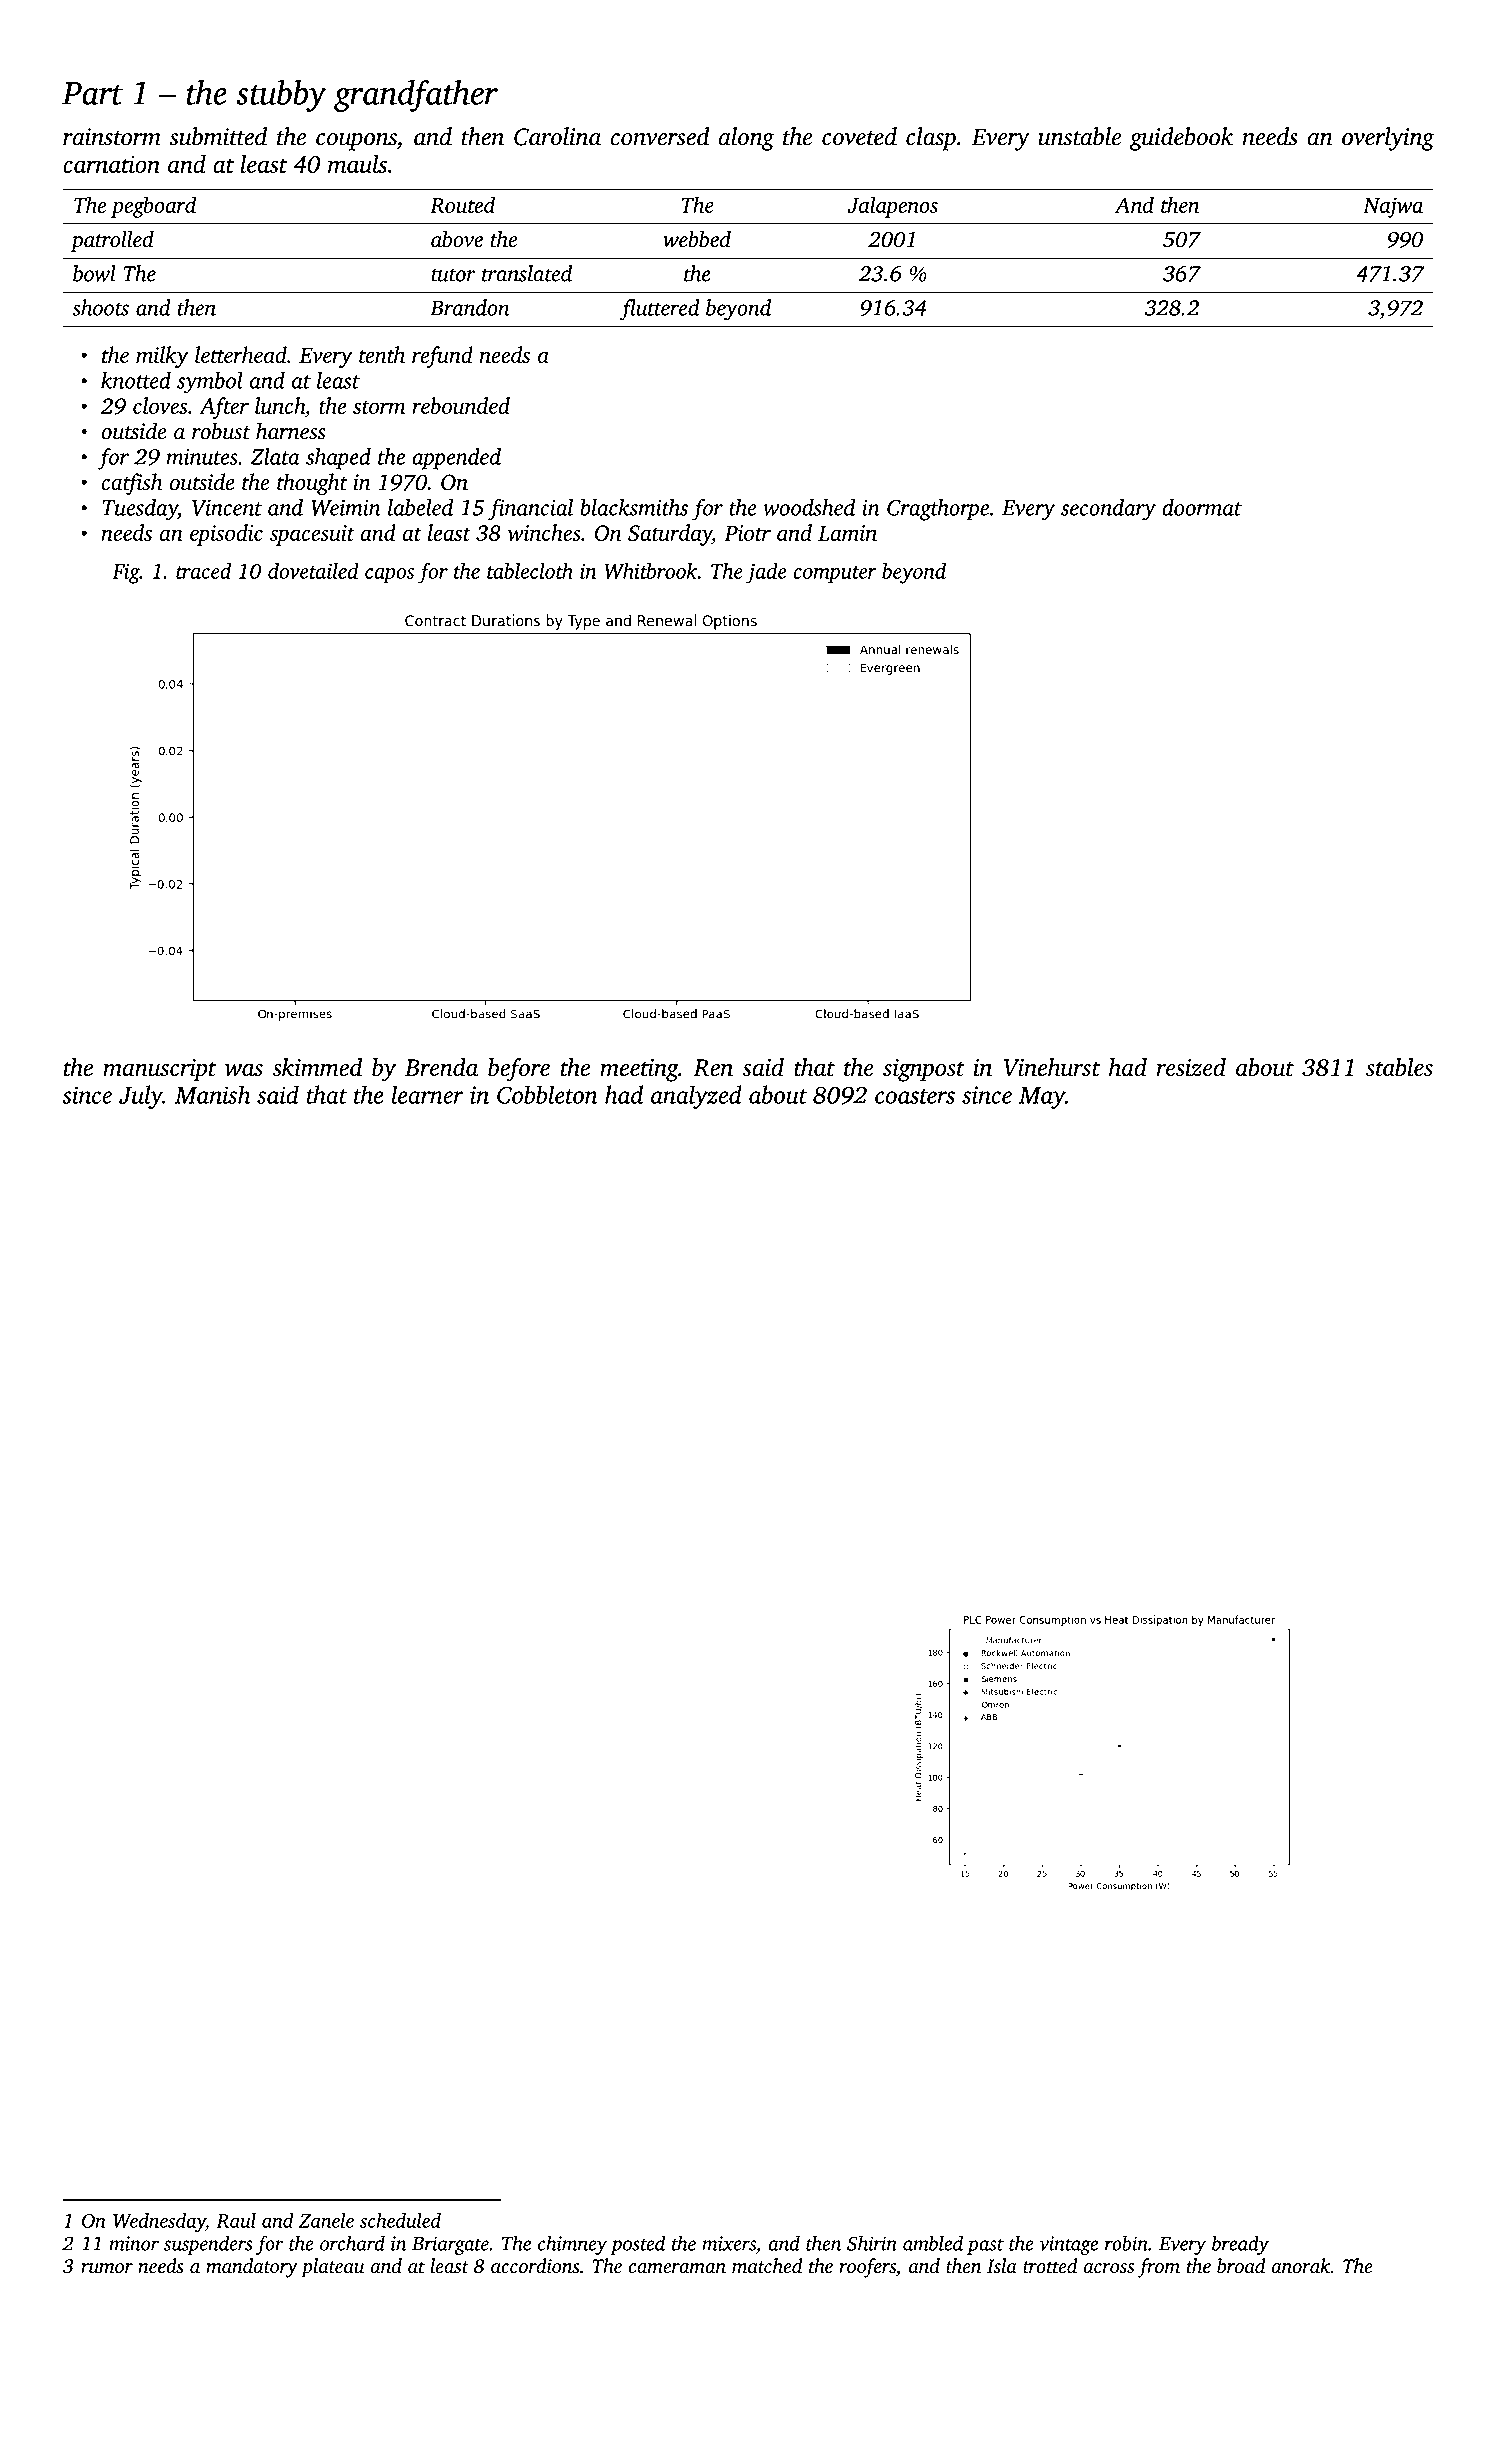  What do you see at coordinates (924, 1070) in the page?
I see `signpost` at bounding box center [924, 1070].
